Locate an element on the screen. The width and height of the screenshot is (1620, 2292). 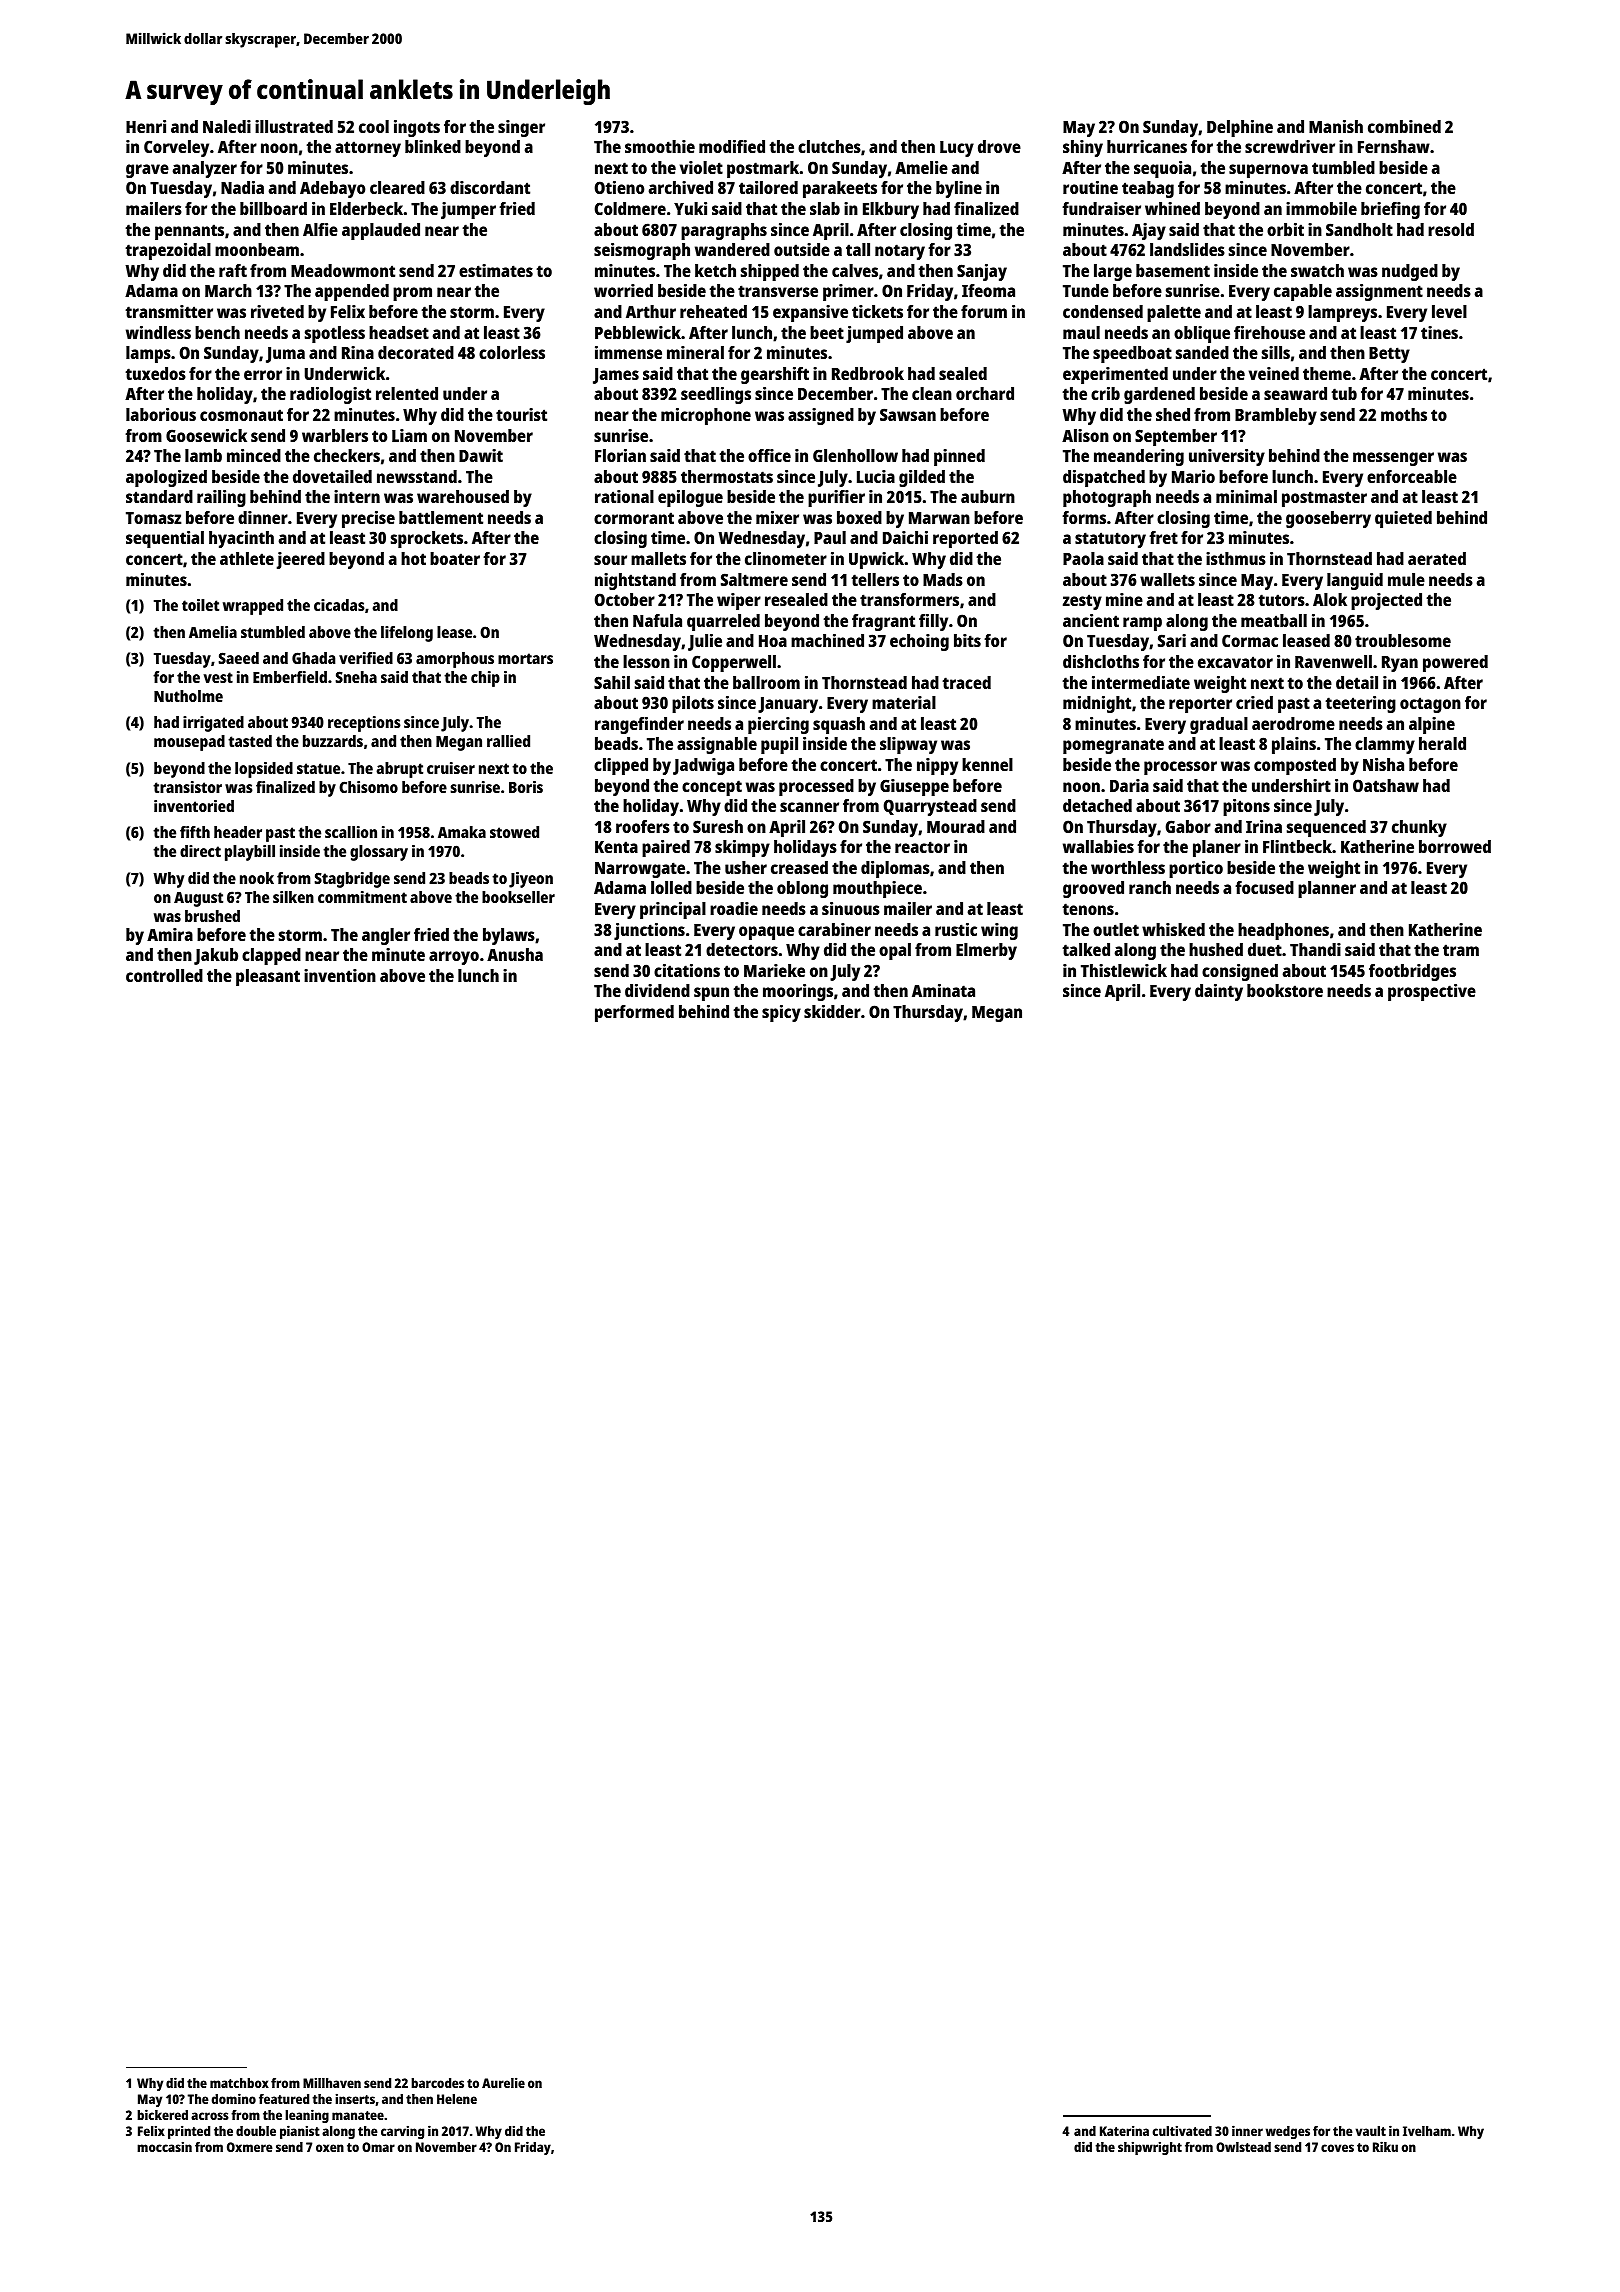
Adebayo is located at coordinates (332, 189).
